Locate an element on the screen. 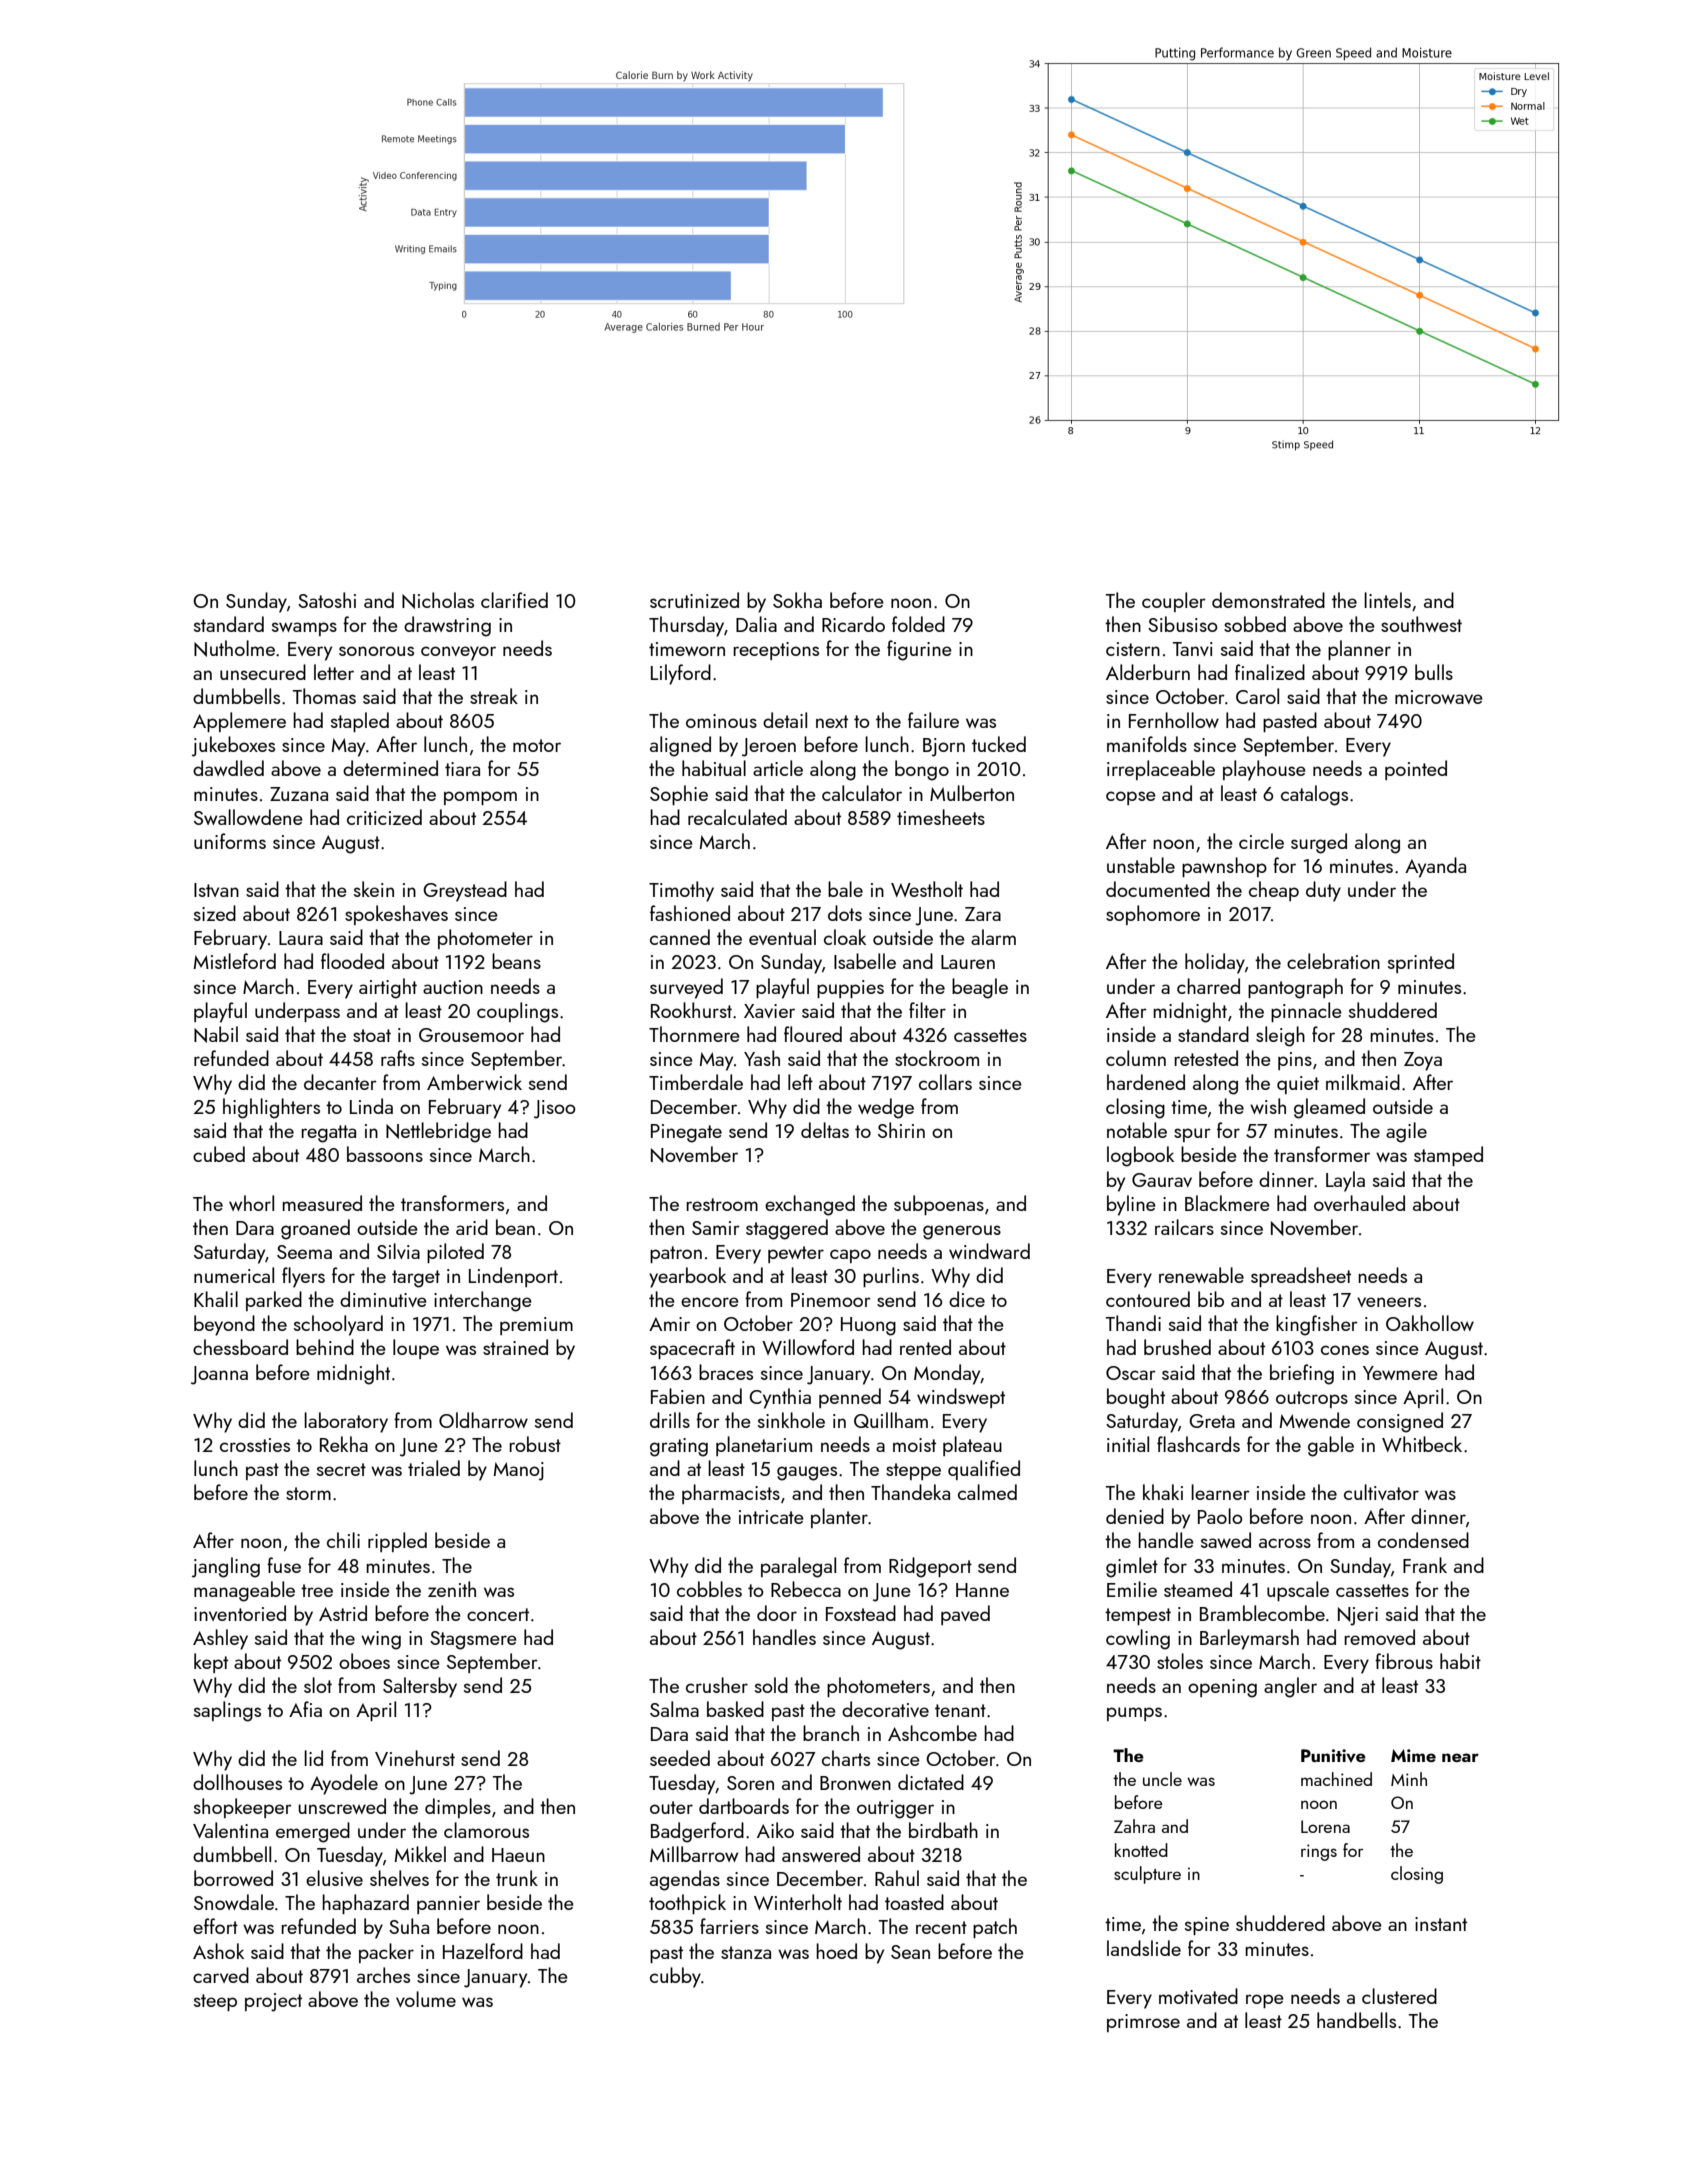 Image resolution: width=1683 pixels, height=2178 pixels. Fernhollow is located at coordinates (1174, 720).
